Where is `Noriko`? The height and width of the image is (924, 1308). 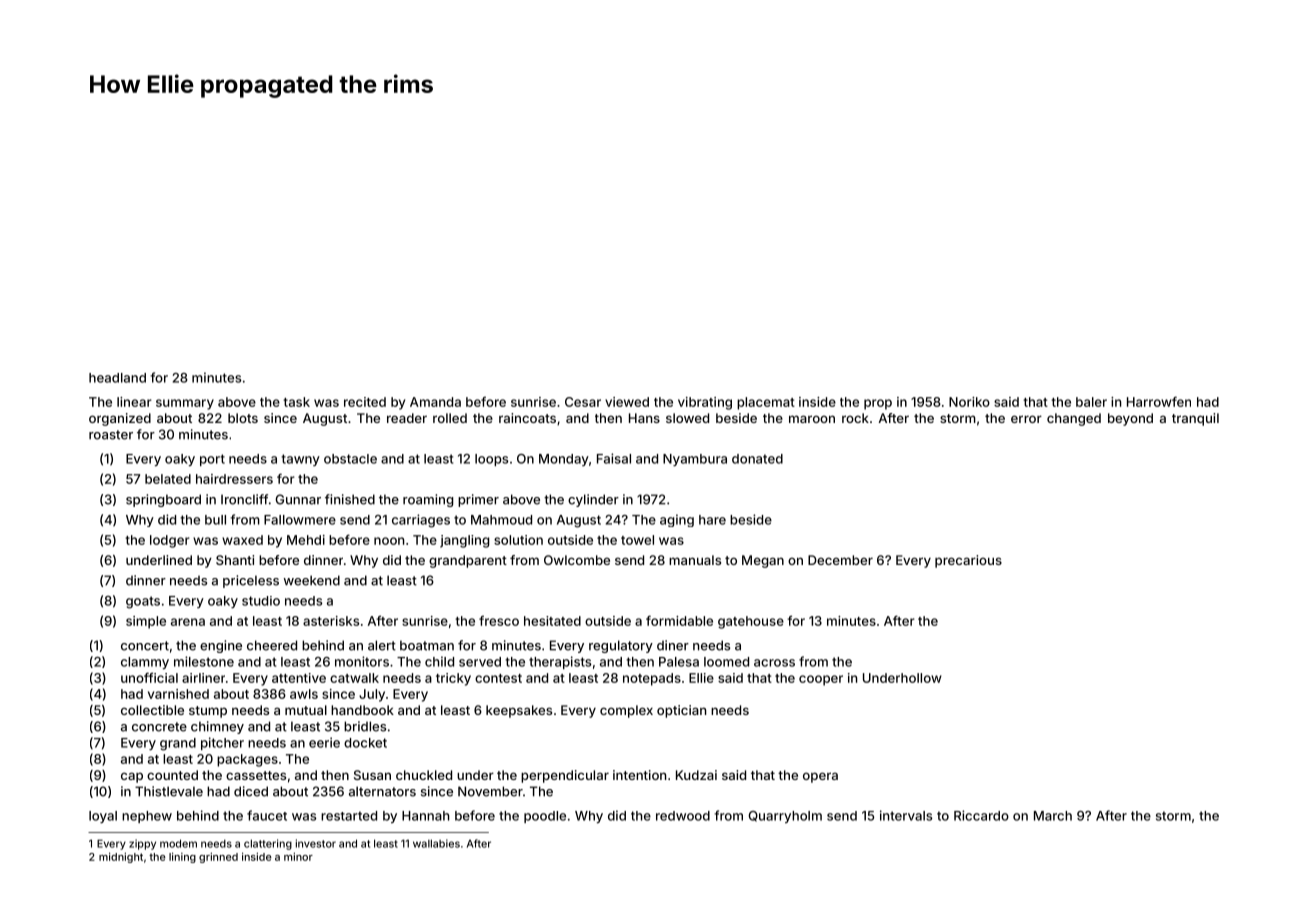 Noriko is located at coordinates (969, 402).
